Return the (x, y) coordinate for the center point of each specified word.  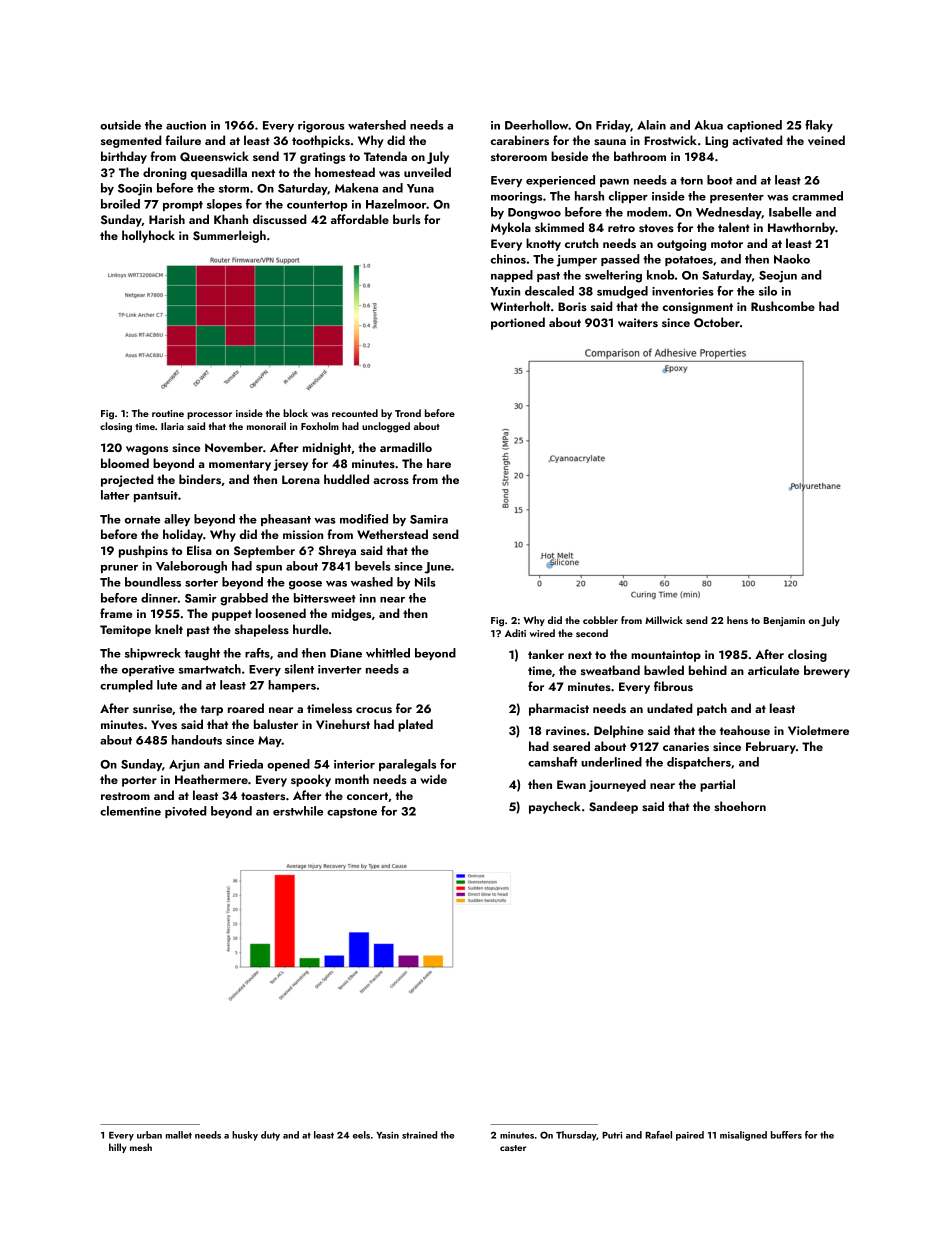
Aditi (515, 633)
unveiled (427, 172)
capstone (352, 813)
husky (245, 1136)
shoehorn (740, 806)
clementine (130, 811)
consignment (698, 308)
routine (168, 413)
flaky (819, 126)
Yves (164, 724)
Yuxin (505, 291)
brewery (827, 671)
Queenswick (214, 156)
